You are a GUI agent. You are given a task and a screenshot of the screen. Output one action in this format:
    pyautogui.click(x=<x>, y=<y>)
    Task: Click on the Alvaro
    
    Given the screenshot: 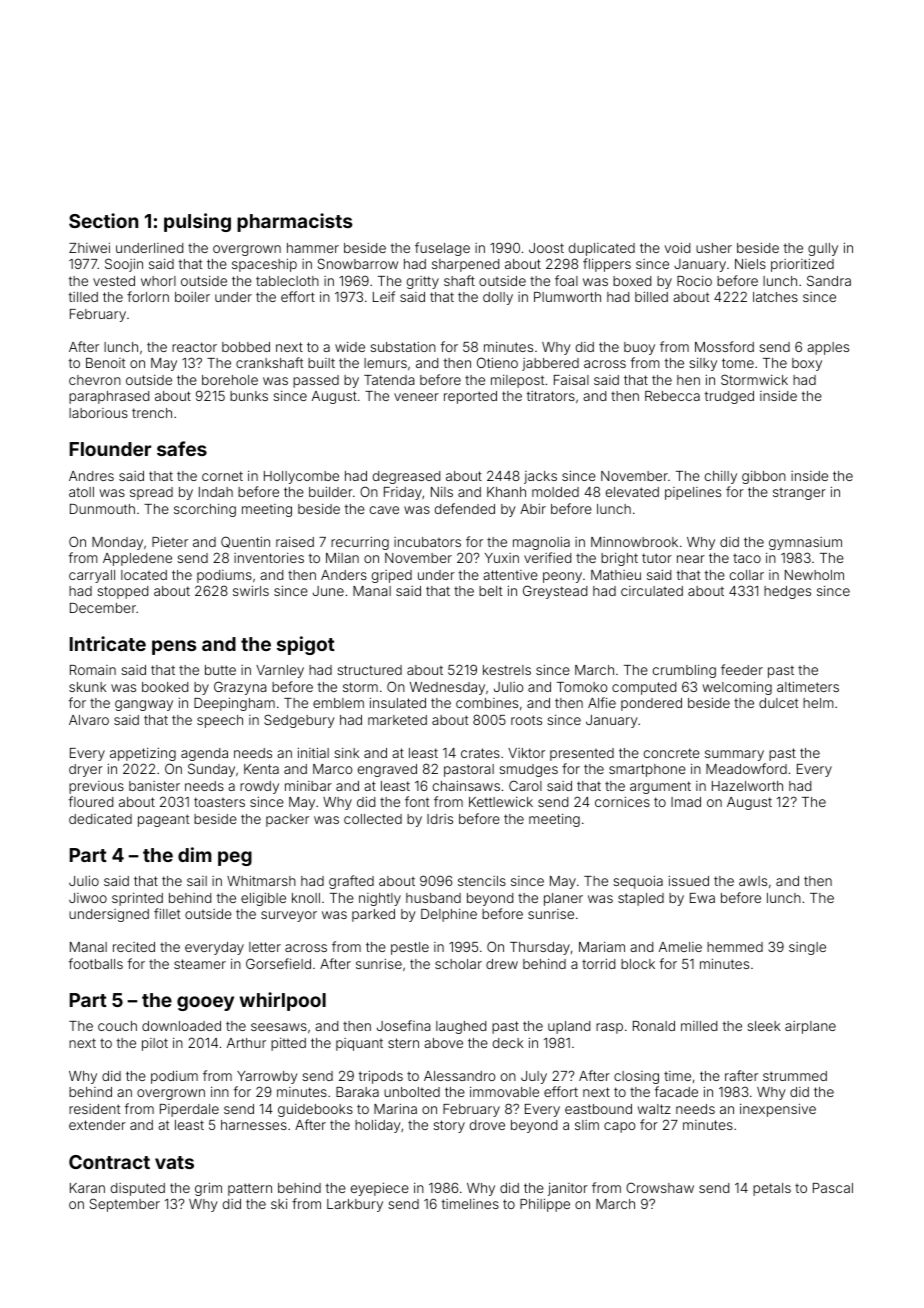 What is the action you would take?
    pyautogui.click(x=89, y=720)
